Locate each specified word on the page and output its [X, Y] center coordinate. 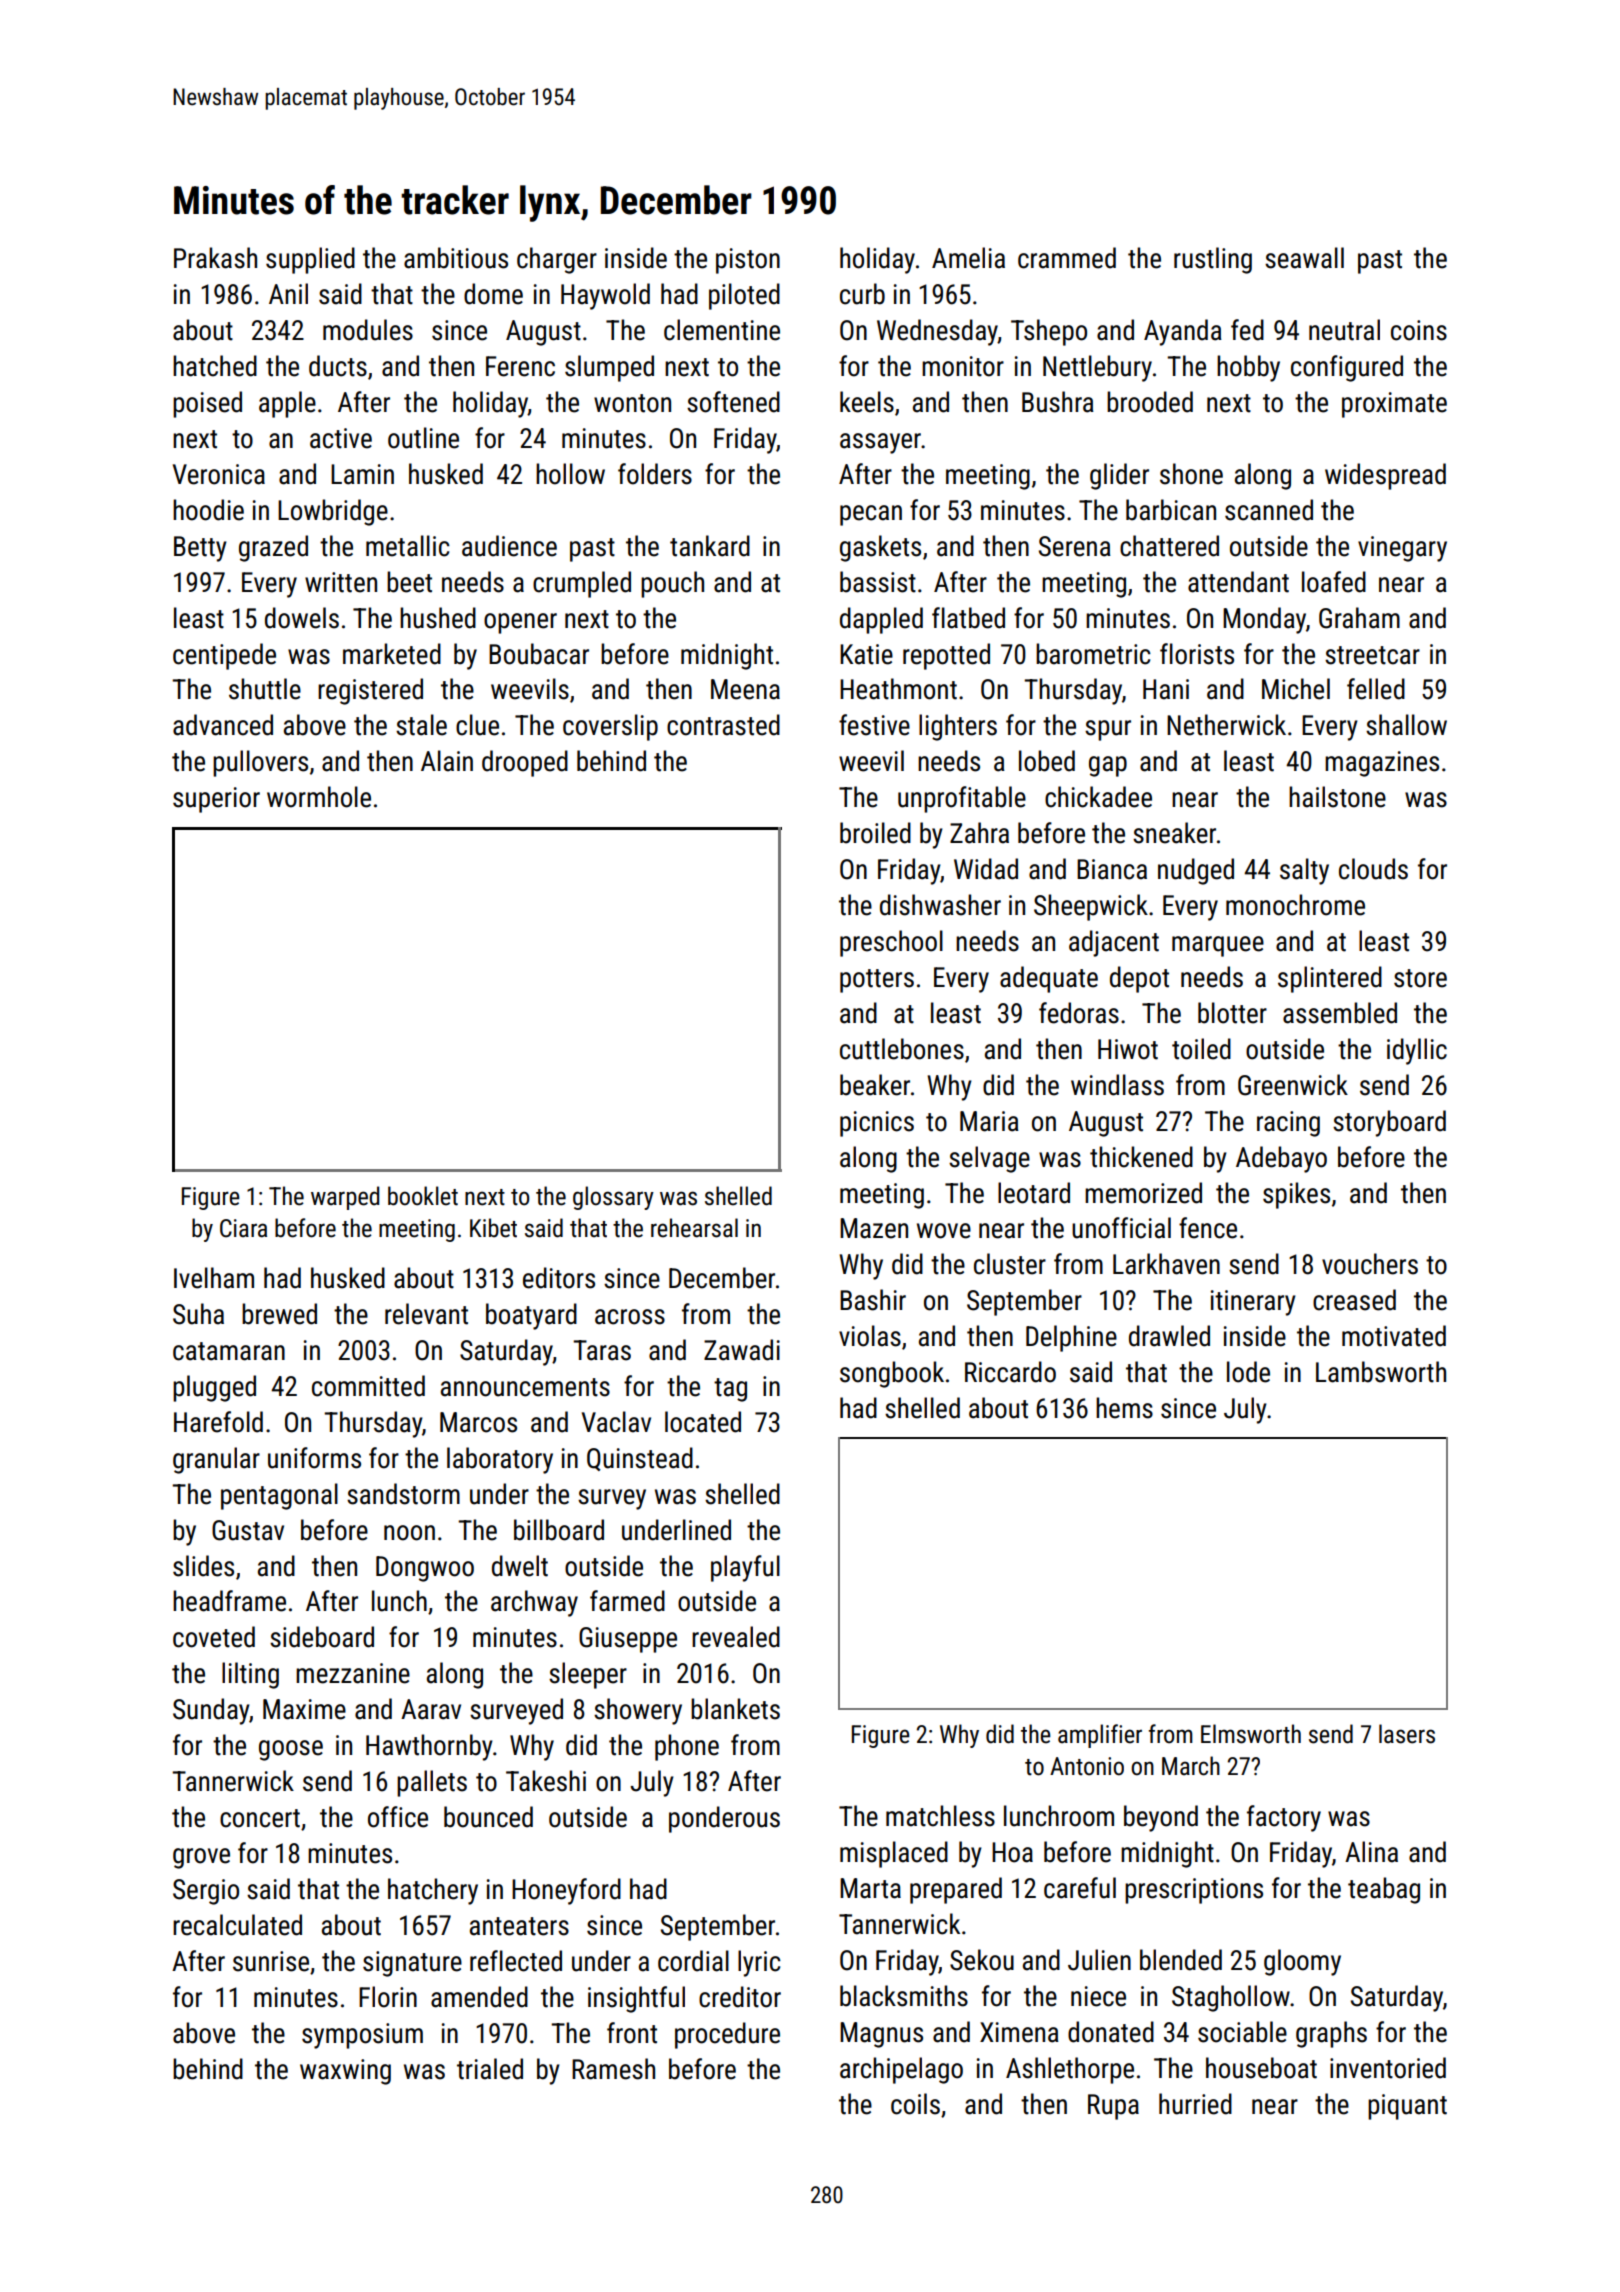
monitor [963, 366]
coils [915, 2104]
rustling [1213, 260]
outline [423, 438]
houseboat [1261, 2068]
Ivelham [214, 1278]
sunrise [271, 1961]
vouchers [1370, 1264]
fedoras [1079, 1013]
